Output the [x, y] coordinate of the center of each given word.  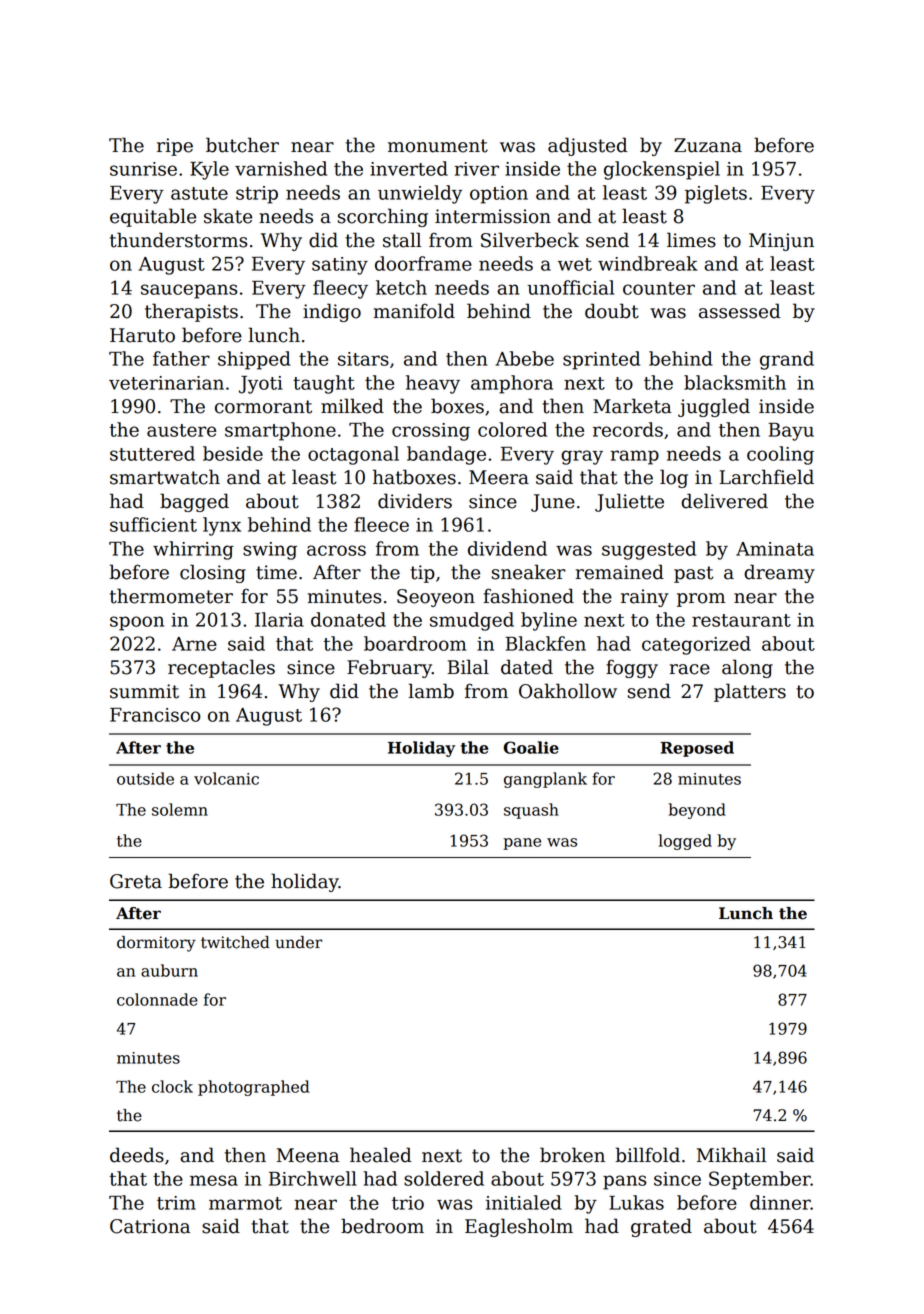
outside [145, 778]
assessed [740, 311]
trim [176, 1203]
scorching [383, 217]
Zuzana [708, 145]
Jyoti [261, 385]
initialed [524, 1202]
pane [522, 844]
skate [228, 216]
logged [685, 842]
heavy [433, 384]
